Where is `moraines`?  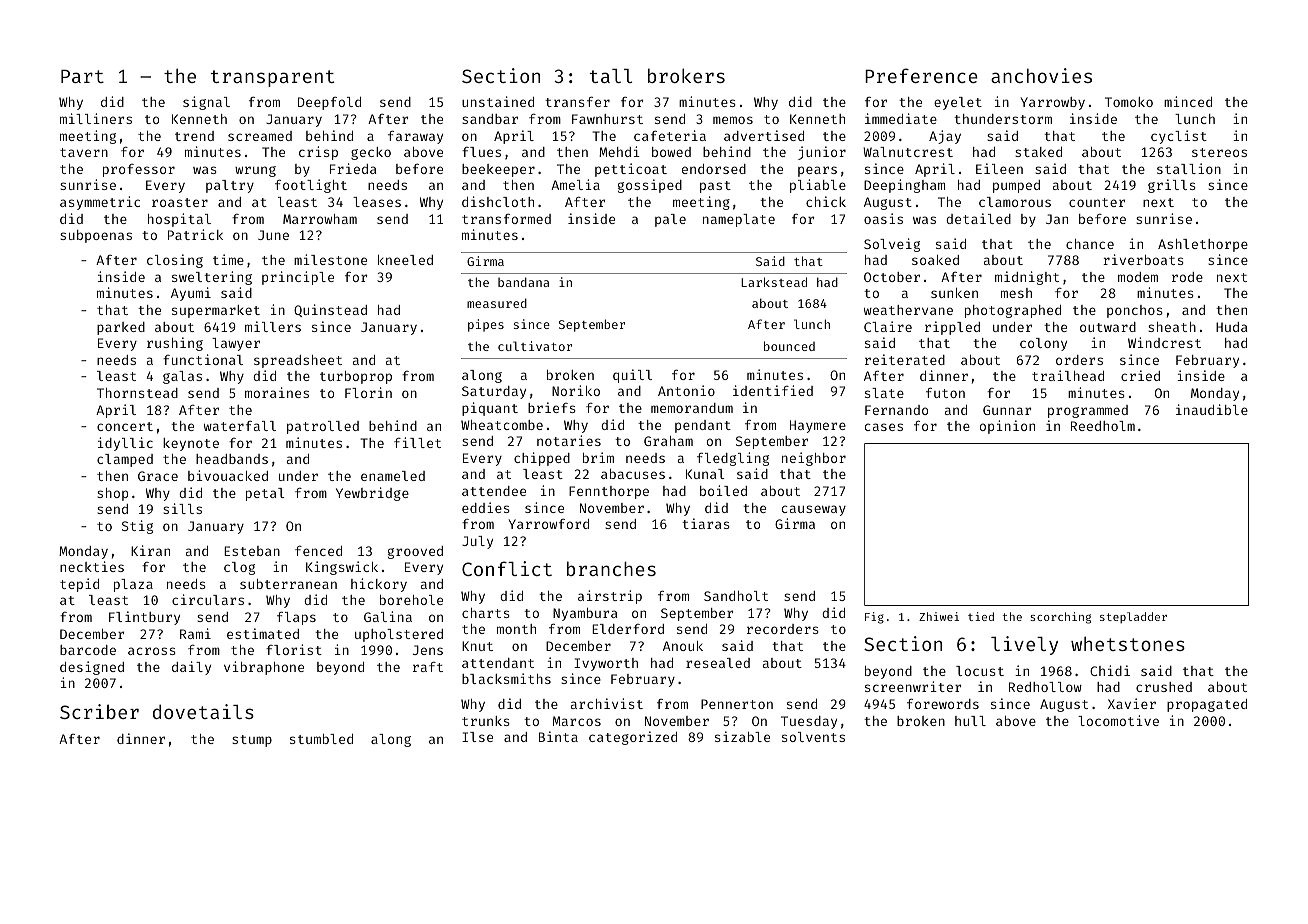
moraines is located at coordinates (277, 392).
